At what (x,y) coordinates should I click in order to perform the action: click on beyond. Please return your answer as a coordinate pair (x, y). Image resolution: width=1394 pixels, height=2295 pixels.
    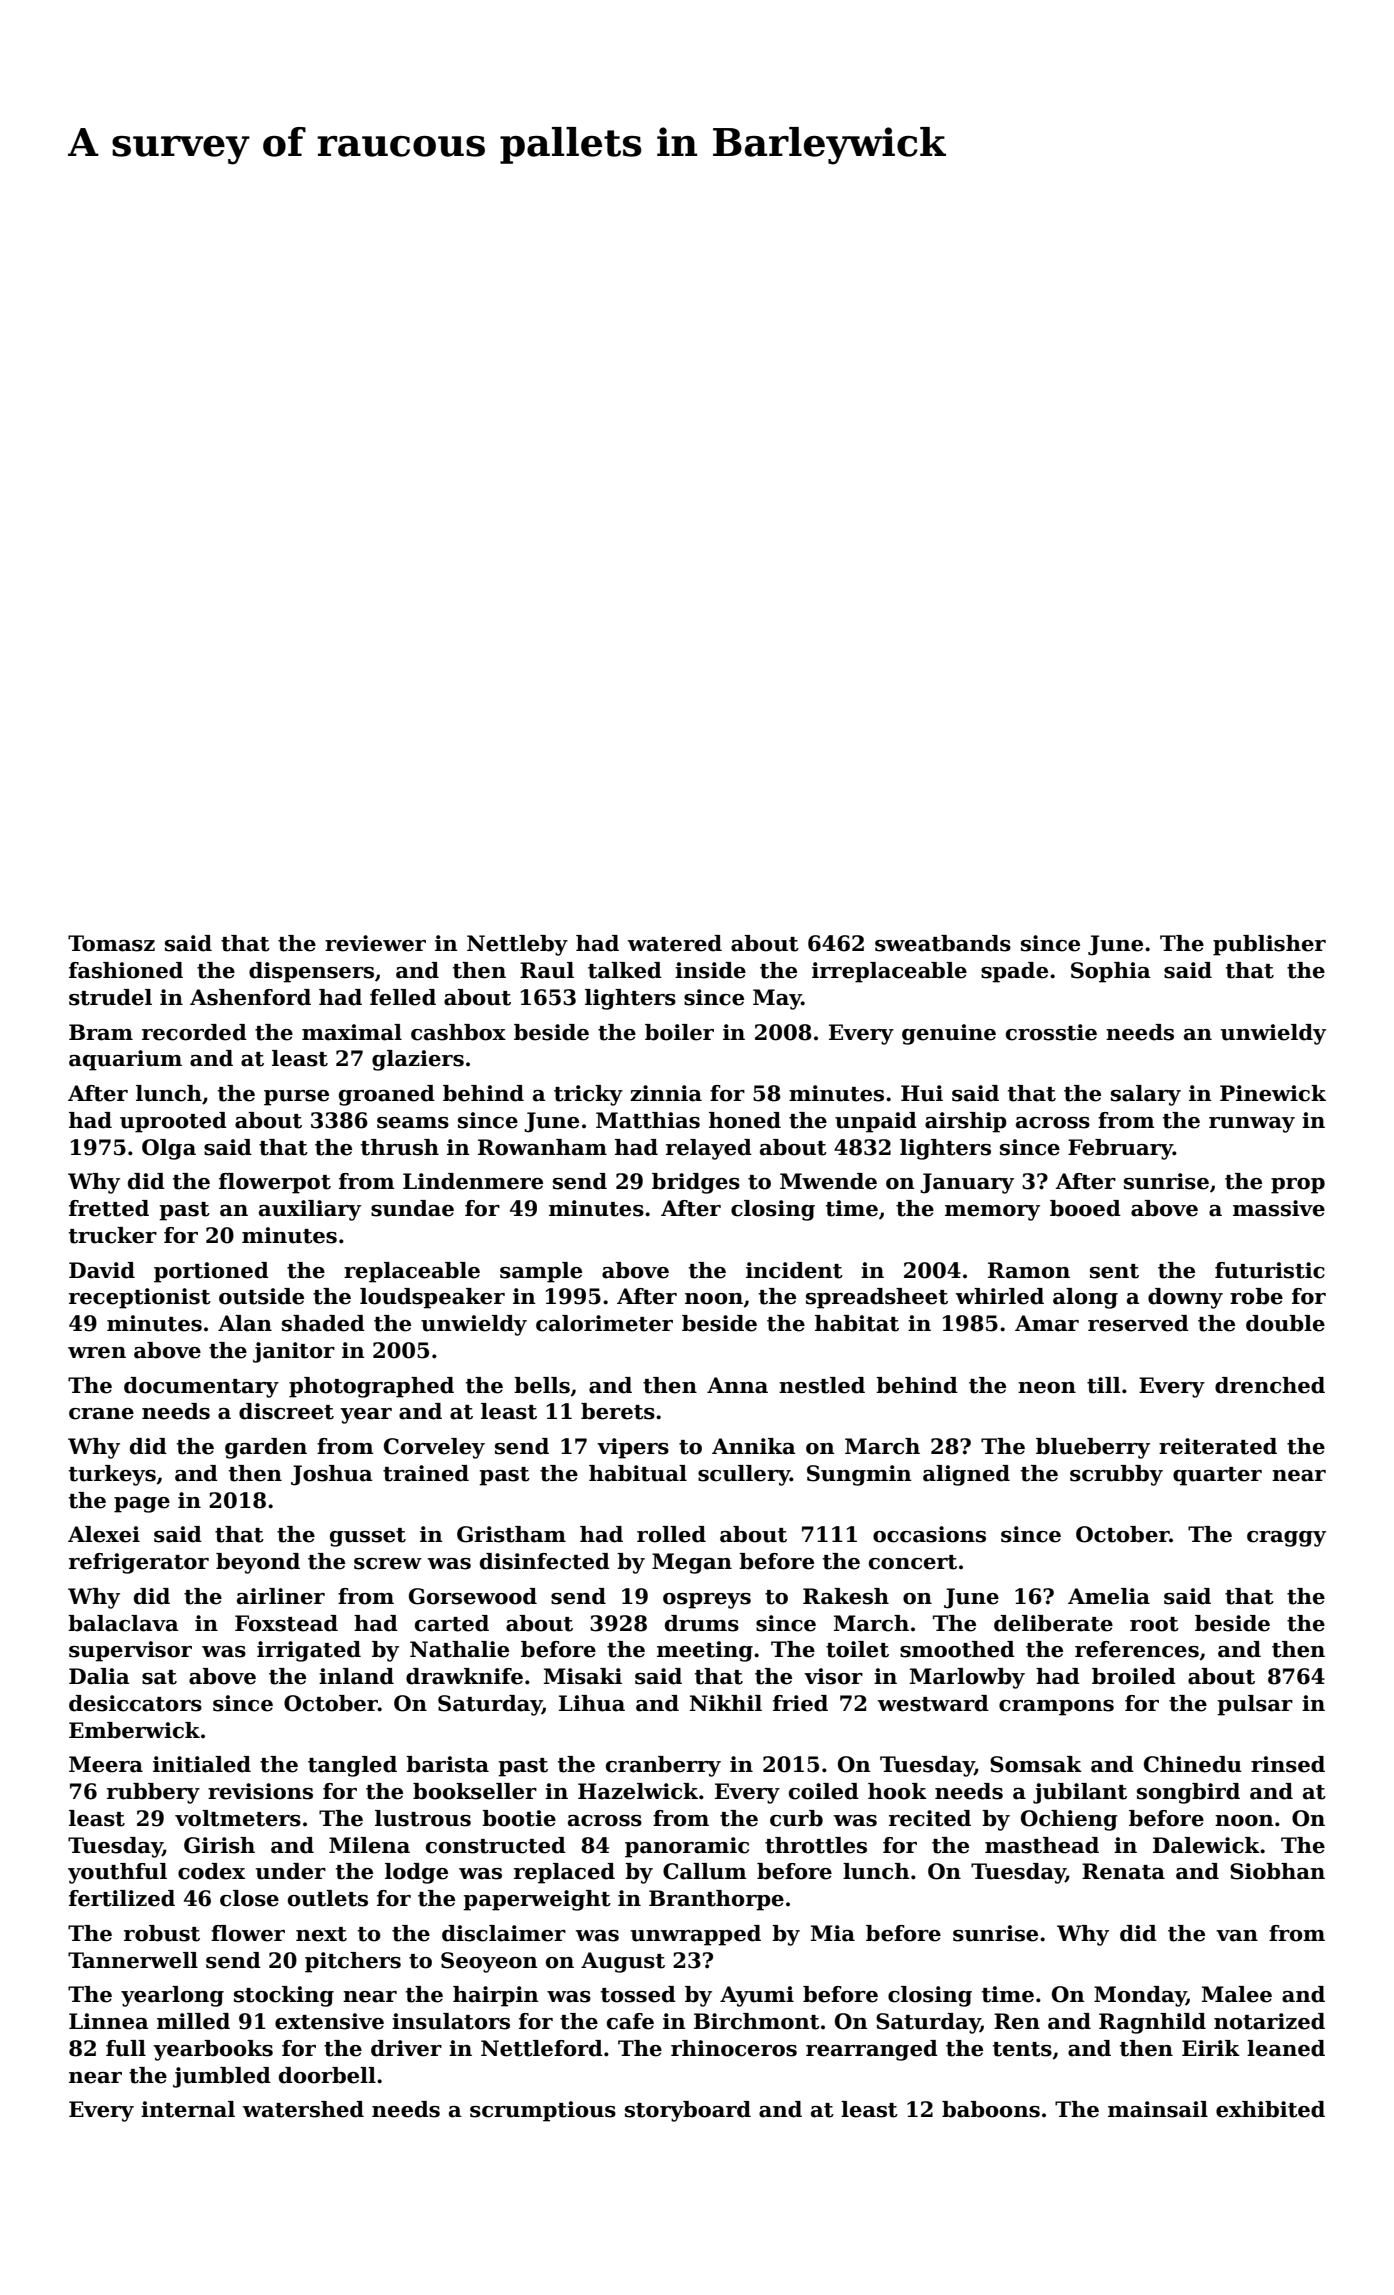
    Looking at the image, I should click on (258, 1563).
